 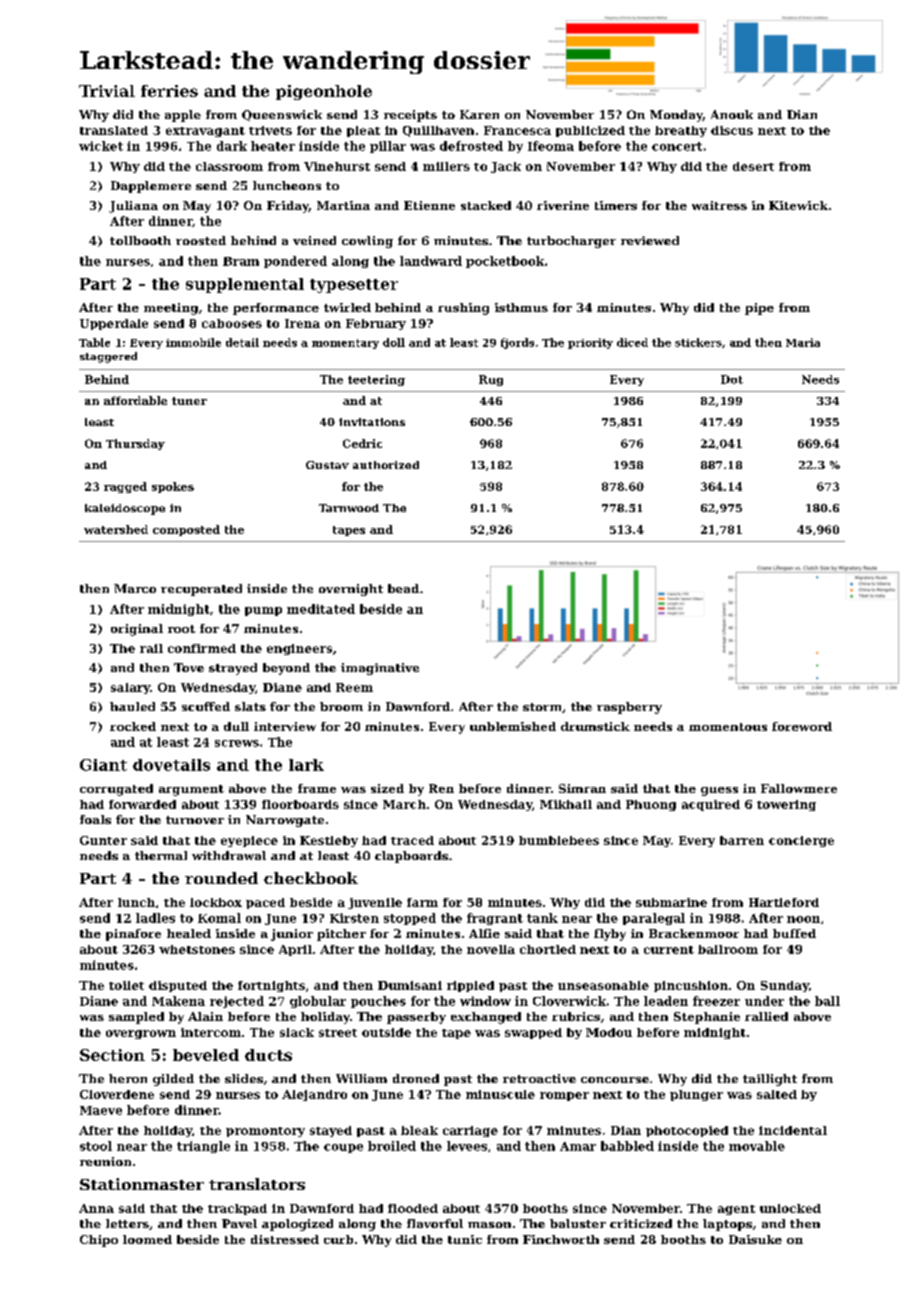 I want to click on original, so click(x=137, y=630).
